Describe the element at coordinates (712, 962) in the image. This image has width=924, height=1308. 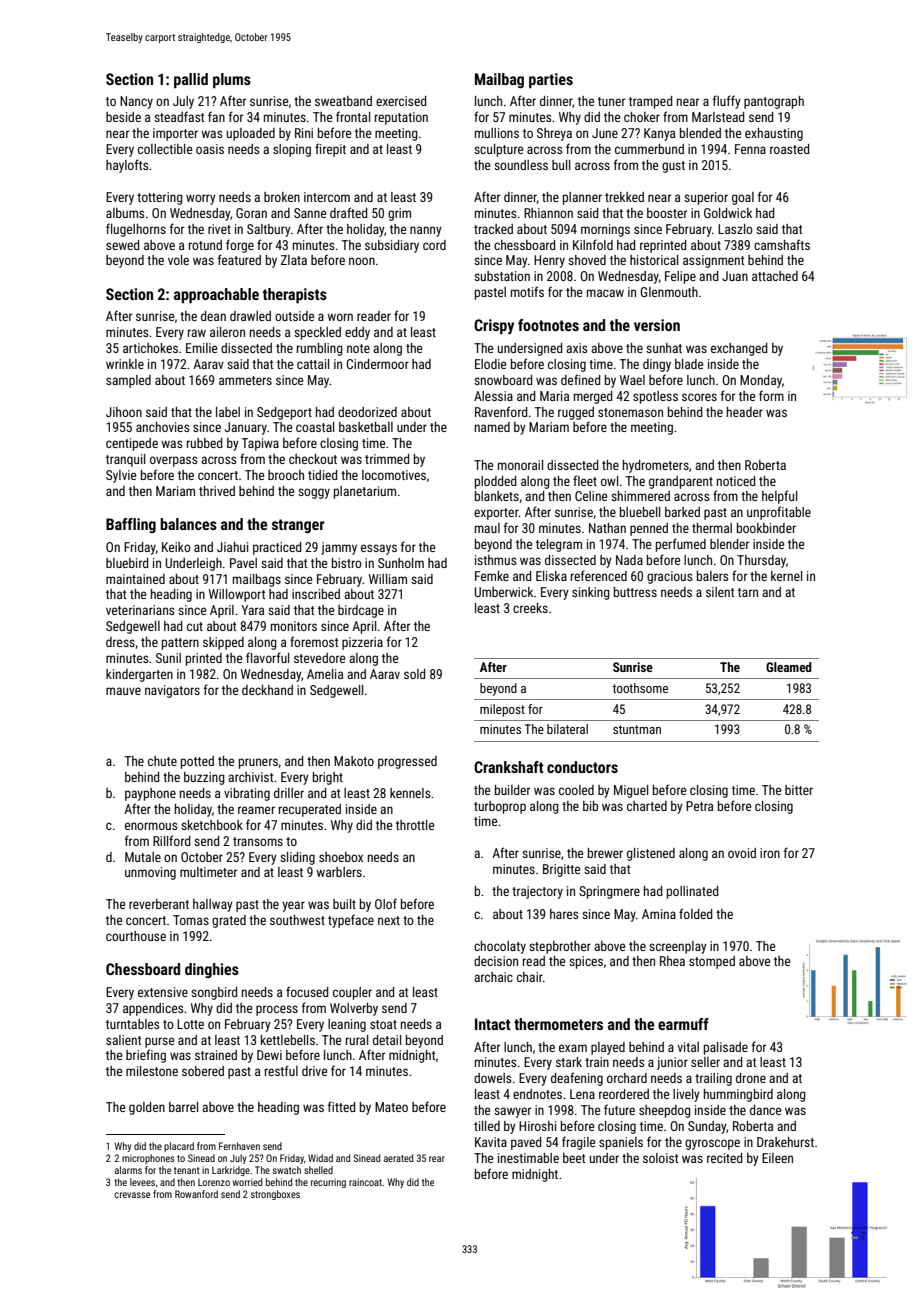
I see `stomped` at that location.
